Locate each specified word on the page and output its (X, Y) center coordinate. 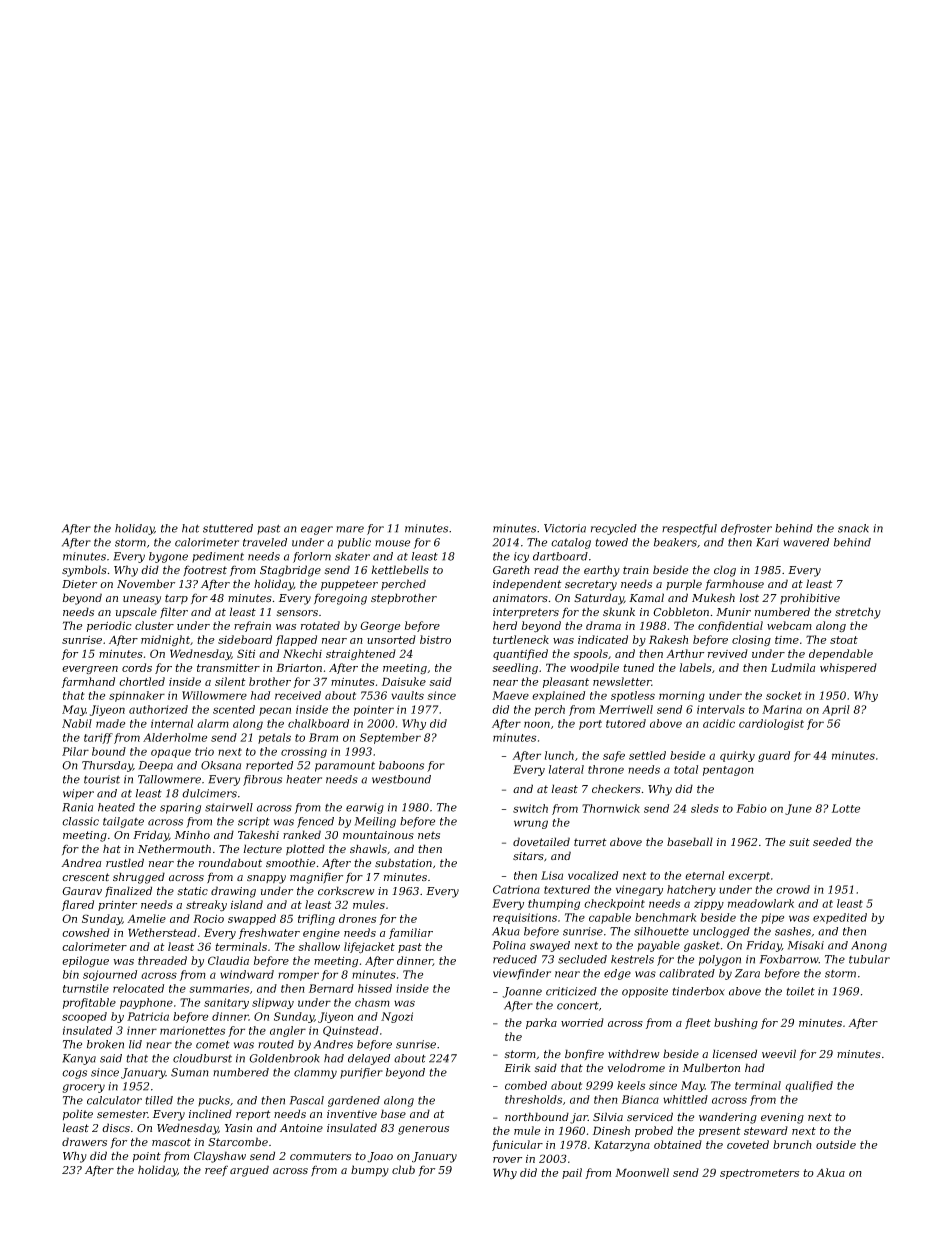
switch (530, 808)
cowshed (86, 932)
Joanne (522, 992)
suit (799, 842)
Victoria (565, 528)
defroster (746, 529)
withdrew (633, 1054)
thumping (554, 904)
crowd (793, 889)
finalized (128, 891)
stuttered (228, 528)
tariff (98, 738)
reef (216, 1170)
